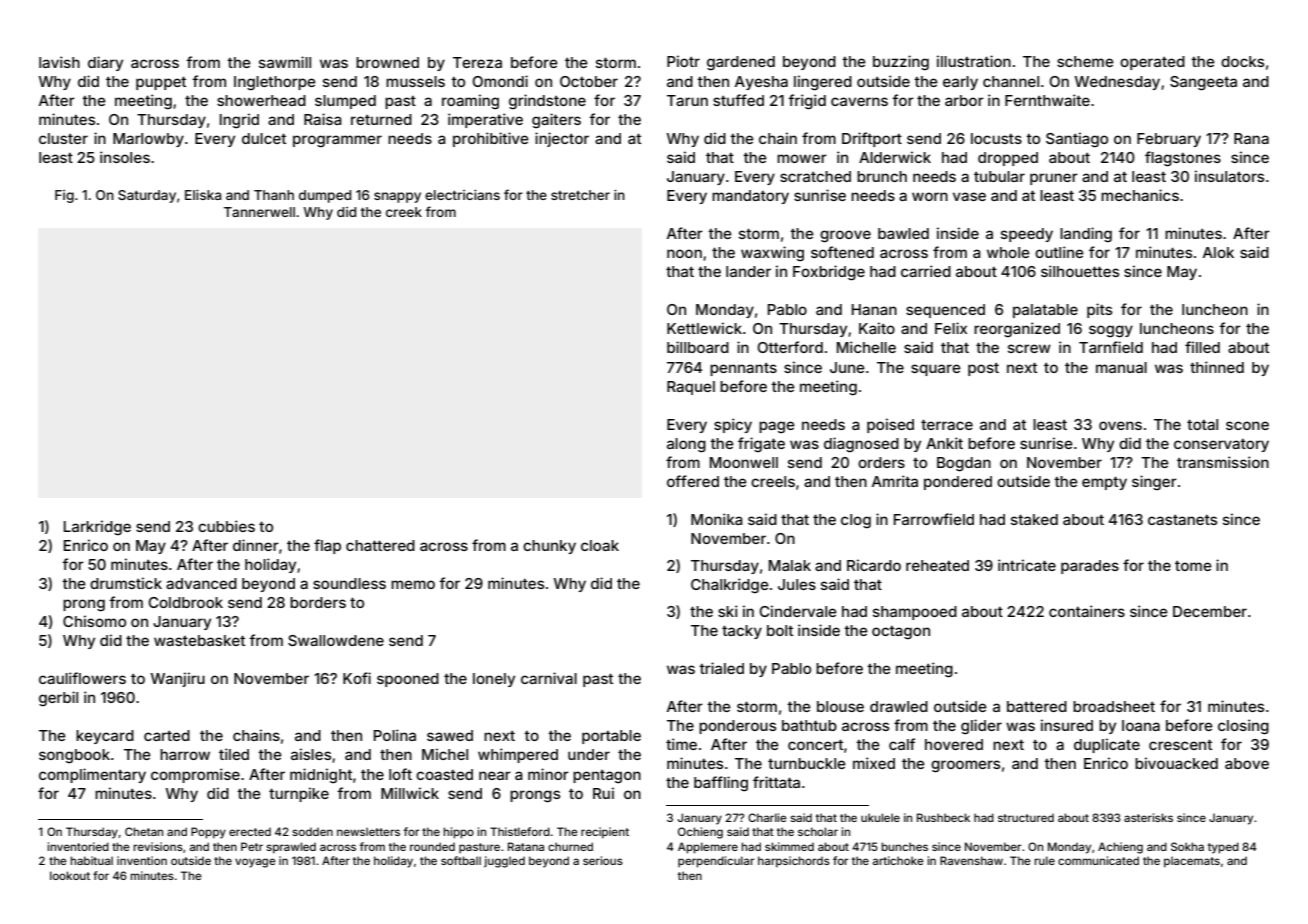  I want to click on closing, so click(1243, 727).
